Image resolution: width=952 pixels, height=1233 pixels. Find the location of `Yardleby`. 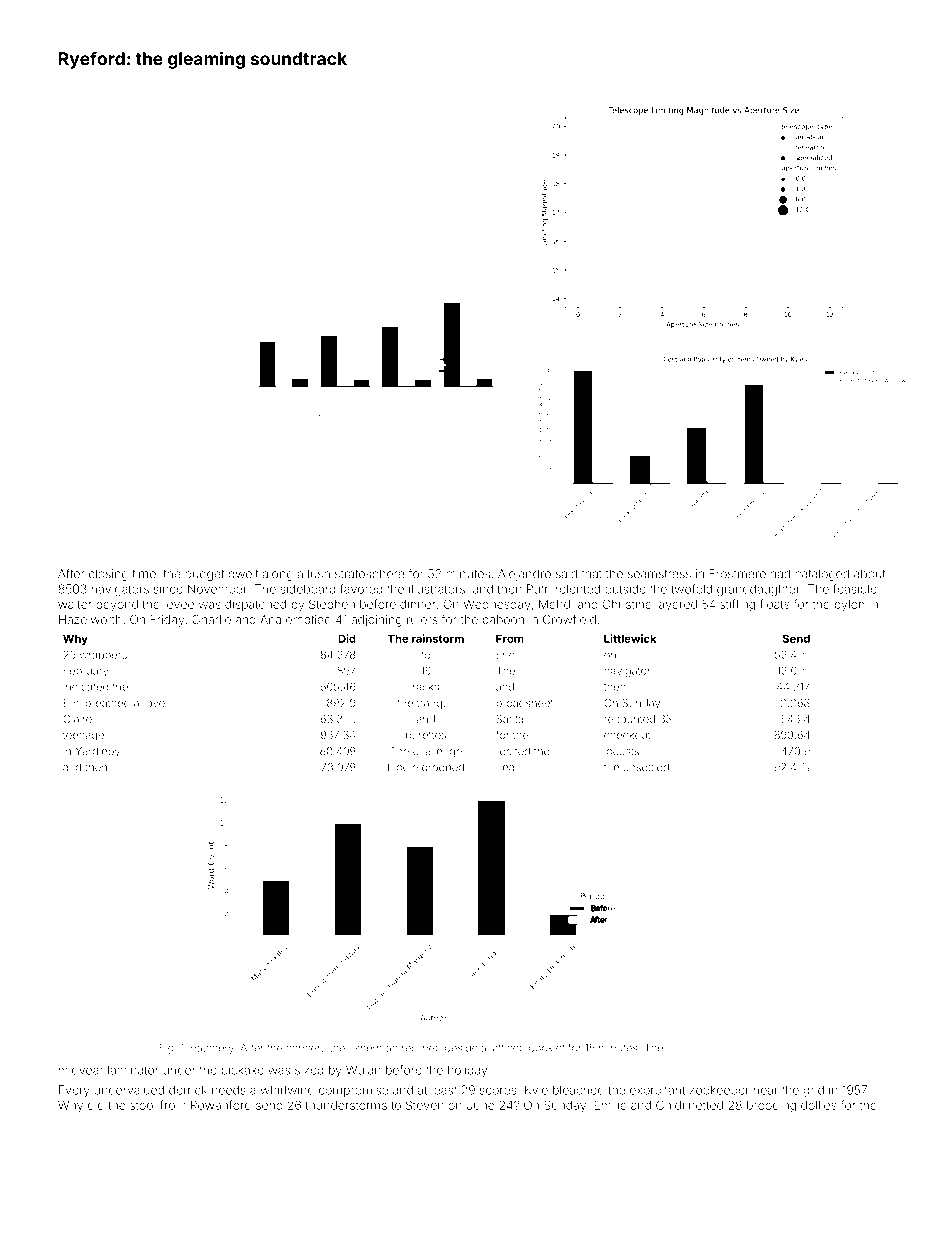

Yardleby is located at coordinates (97, 752).
